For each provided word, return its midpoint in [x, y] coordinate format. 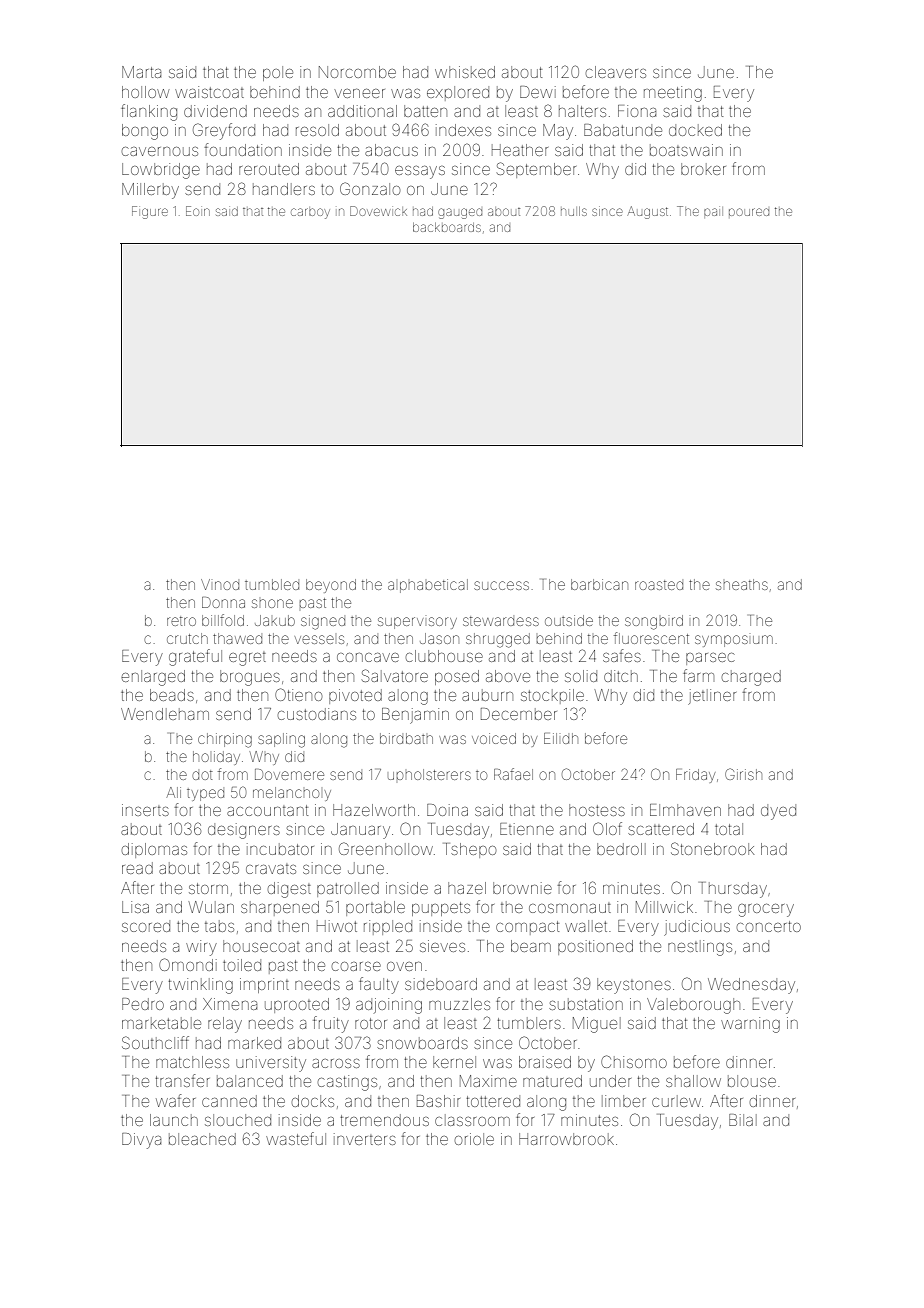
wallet [586, 926]
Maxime [488, 1081]
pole [278, 73]
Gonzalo [370, 188]
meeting [673, 94]
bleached [202, 1139]
